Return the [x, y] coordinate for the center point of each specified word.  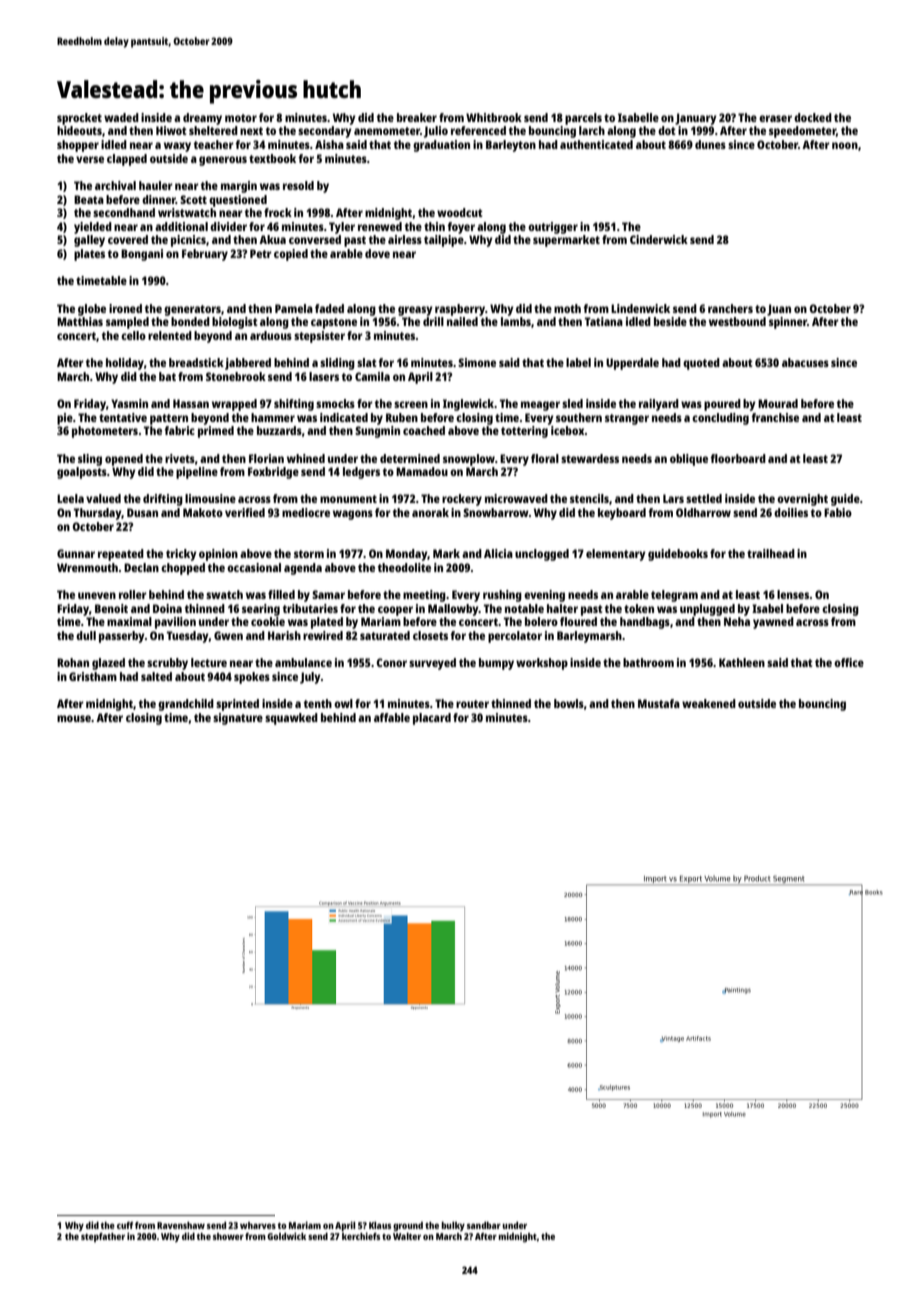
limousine [210, 498]
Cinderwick [659, 239]
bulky [453, 1226]
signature [238, 719]
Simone [477, 362]
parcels [583, 119]
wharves [258, 1225]
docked [813, 117]
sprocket [79, 119]
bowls [569, 703]
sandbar [484, 1225]
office [849, 662]
